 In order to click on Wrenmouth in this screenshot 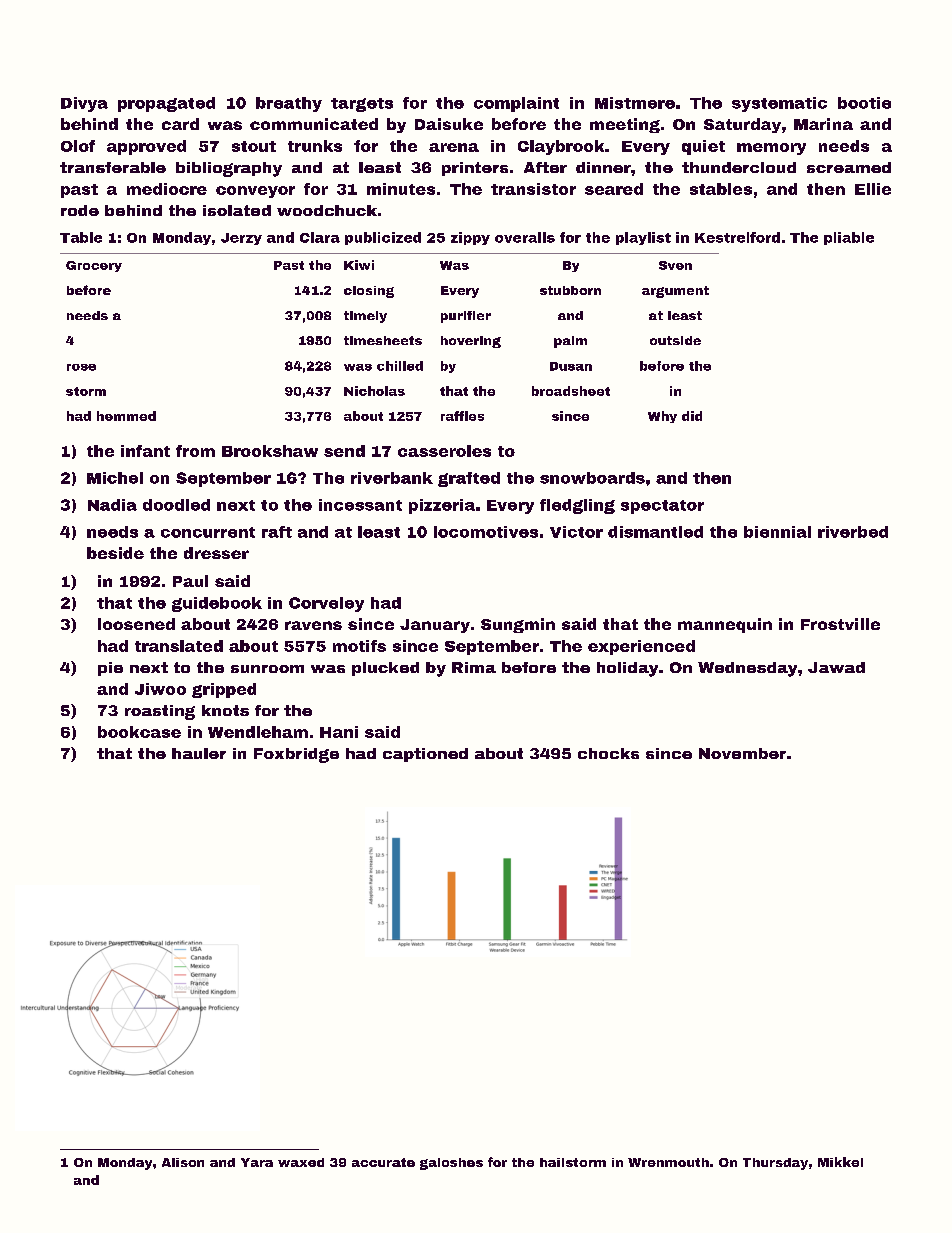, I will do `click(668, 1162)`.
